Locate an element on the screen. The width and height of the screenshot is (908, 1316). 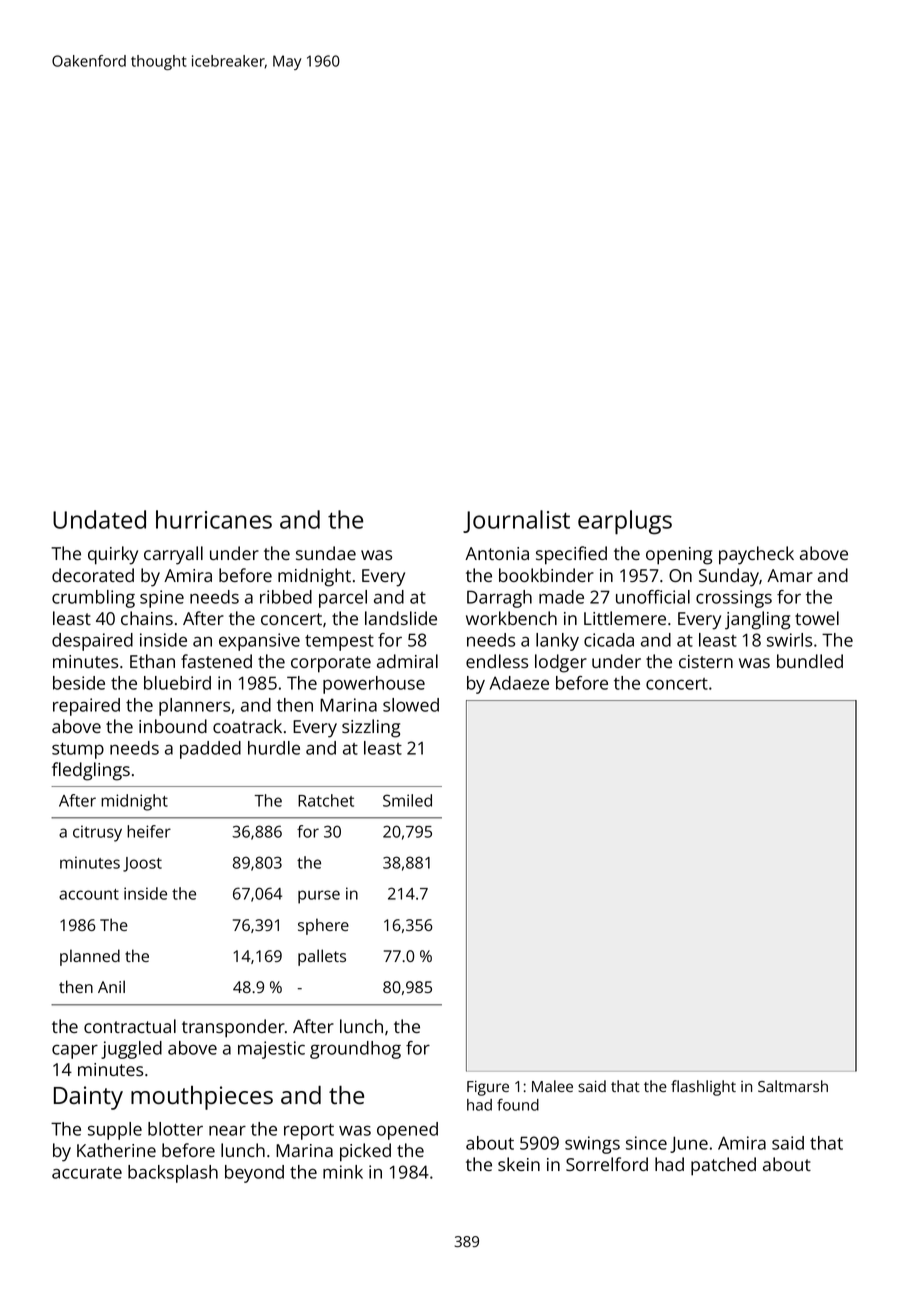
Smiled is located at coordinates (407, 800).
